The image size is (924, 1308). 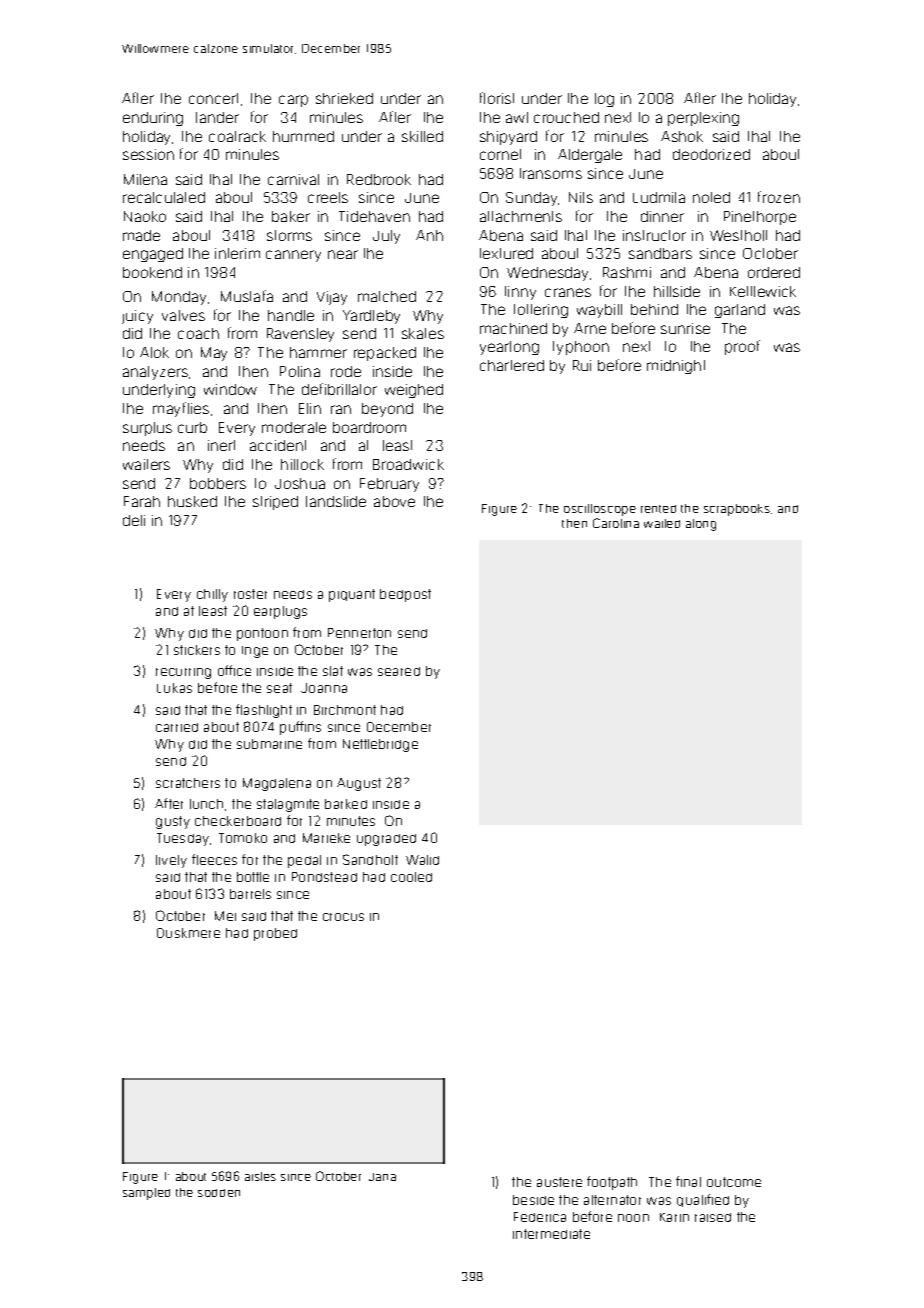 What do you see at coordinates (218, 483) in the screenshot?
I see `bobbers` at bounding box center [218, 483].
